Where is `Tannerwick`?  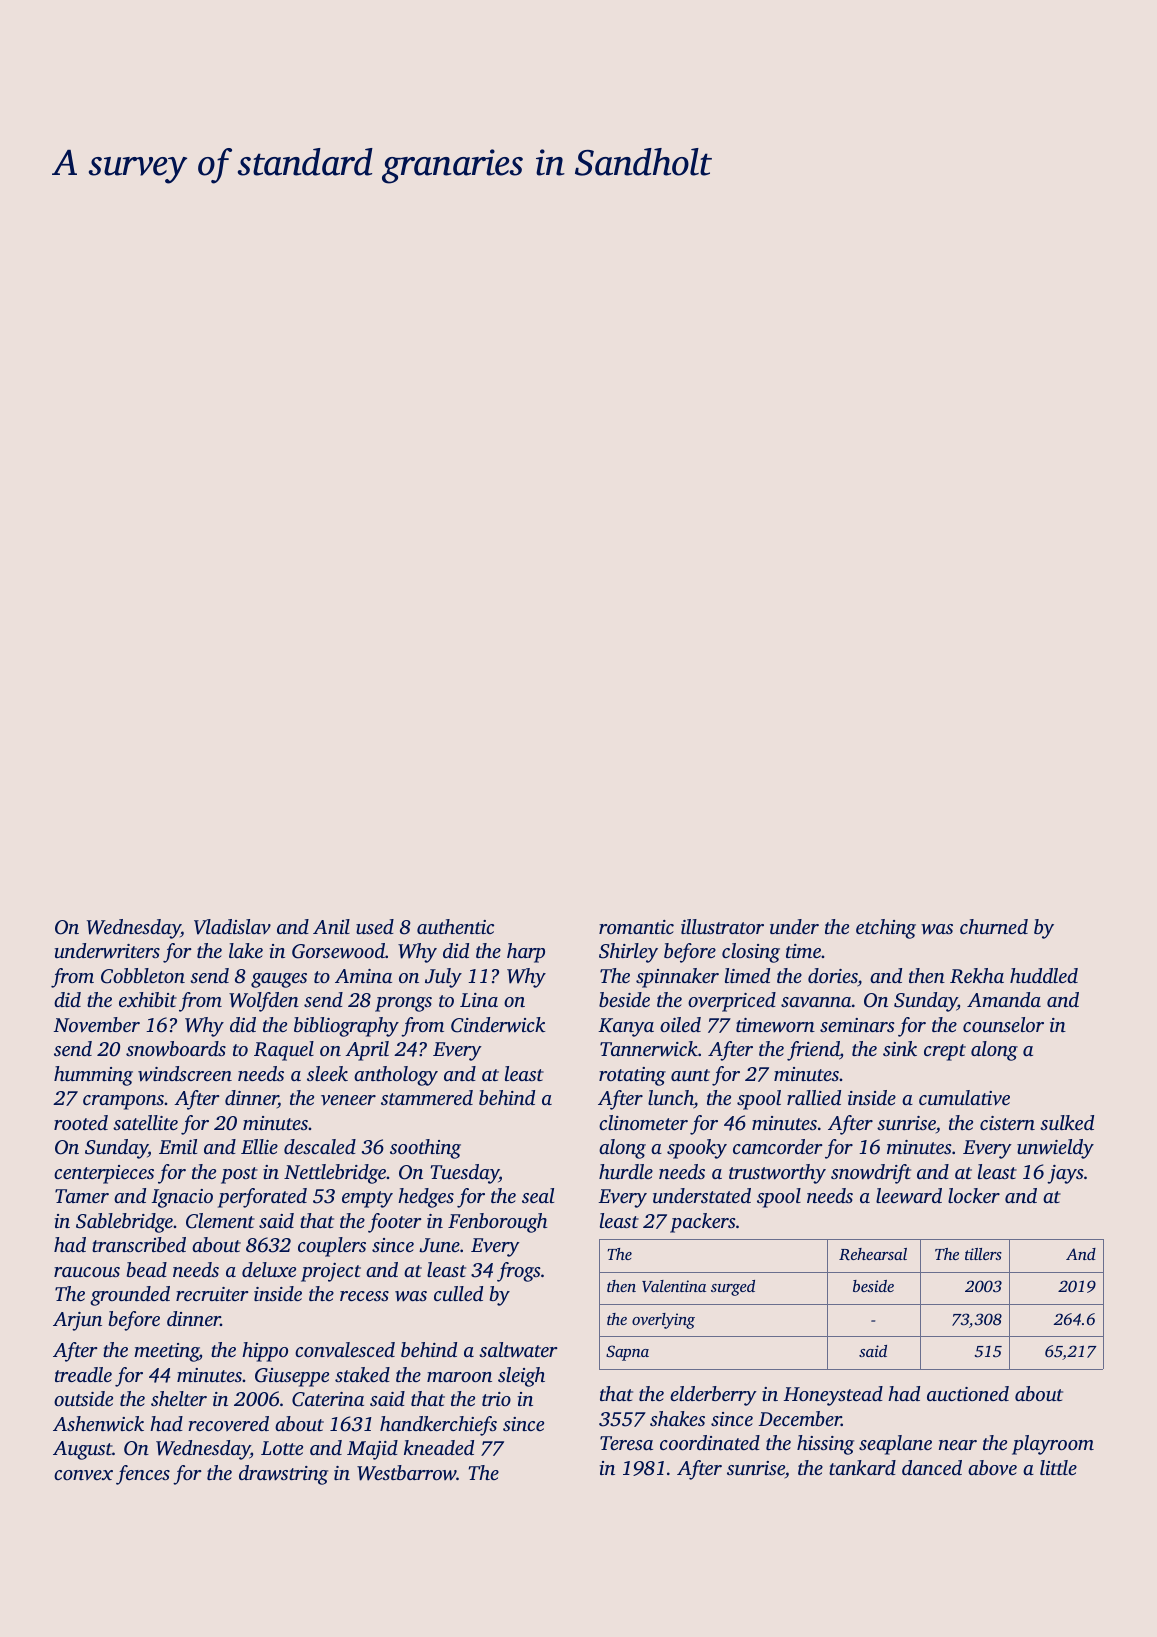
Tannerwick is located at coordinates (649, 1049).
